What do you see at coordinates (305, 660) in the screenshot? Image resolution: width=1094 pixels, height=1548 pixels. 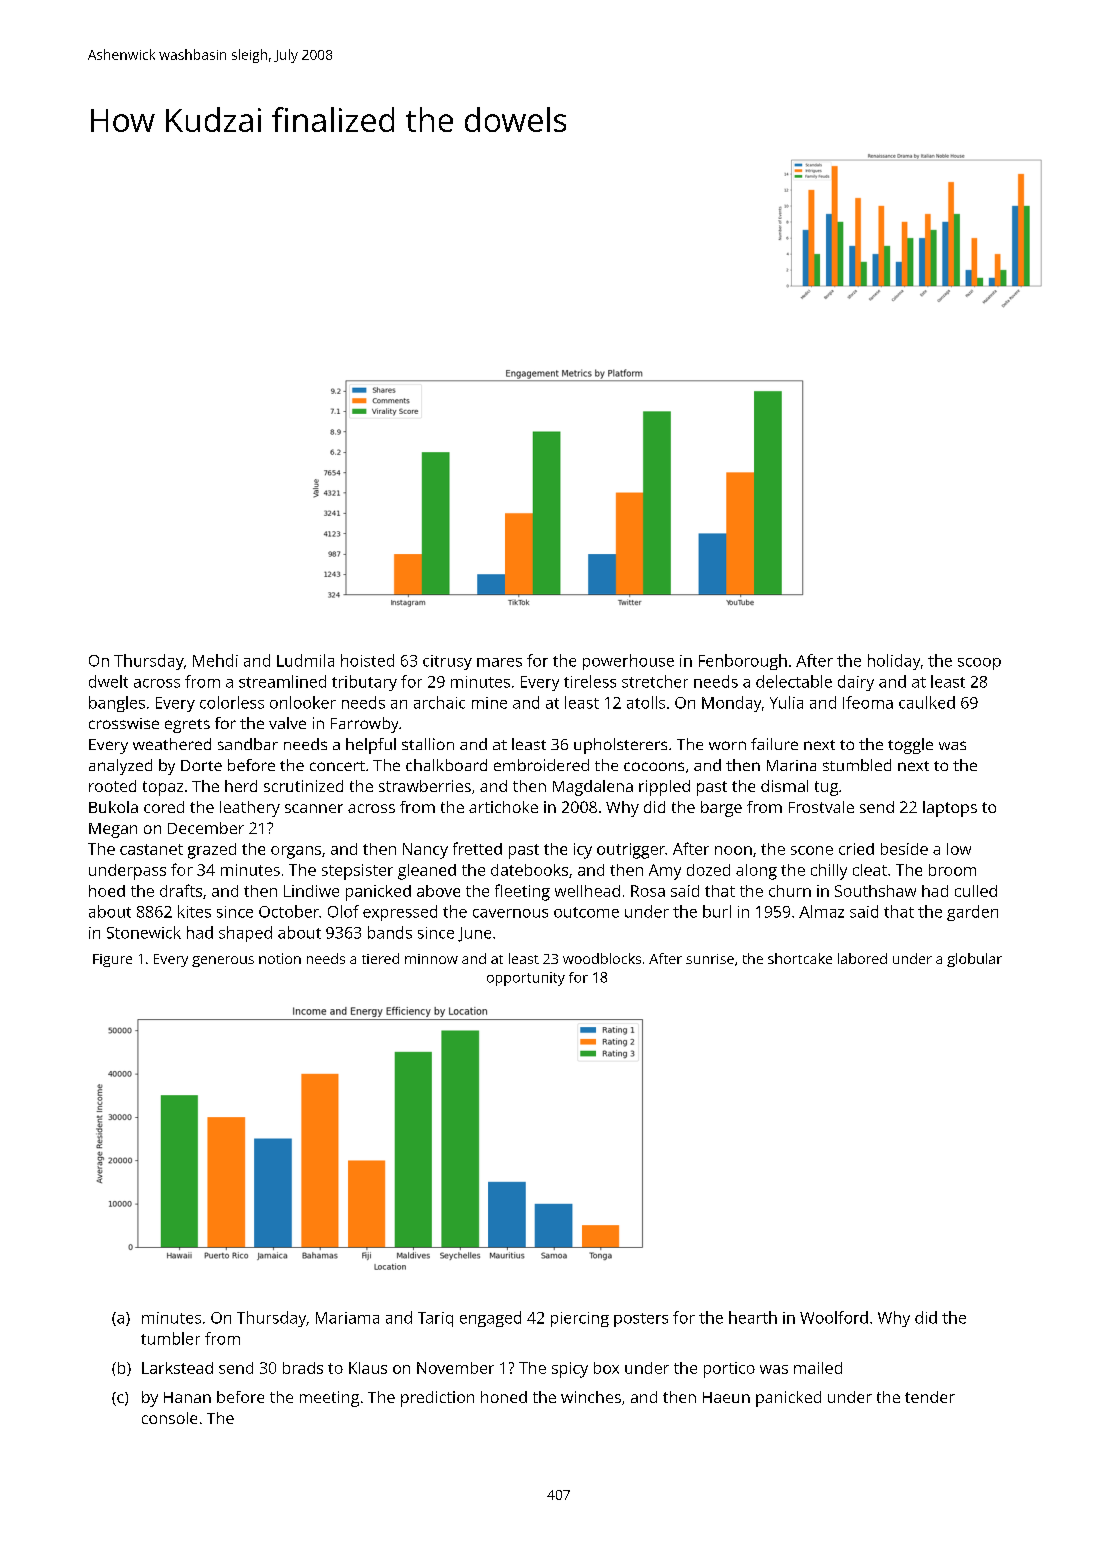 I see `Ludmila` at bounding box center [305, 660].
